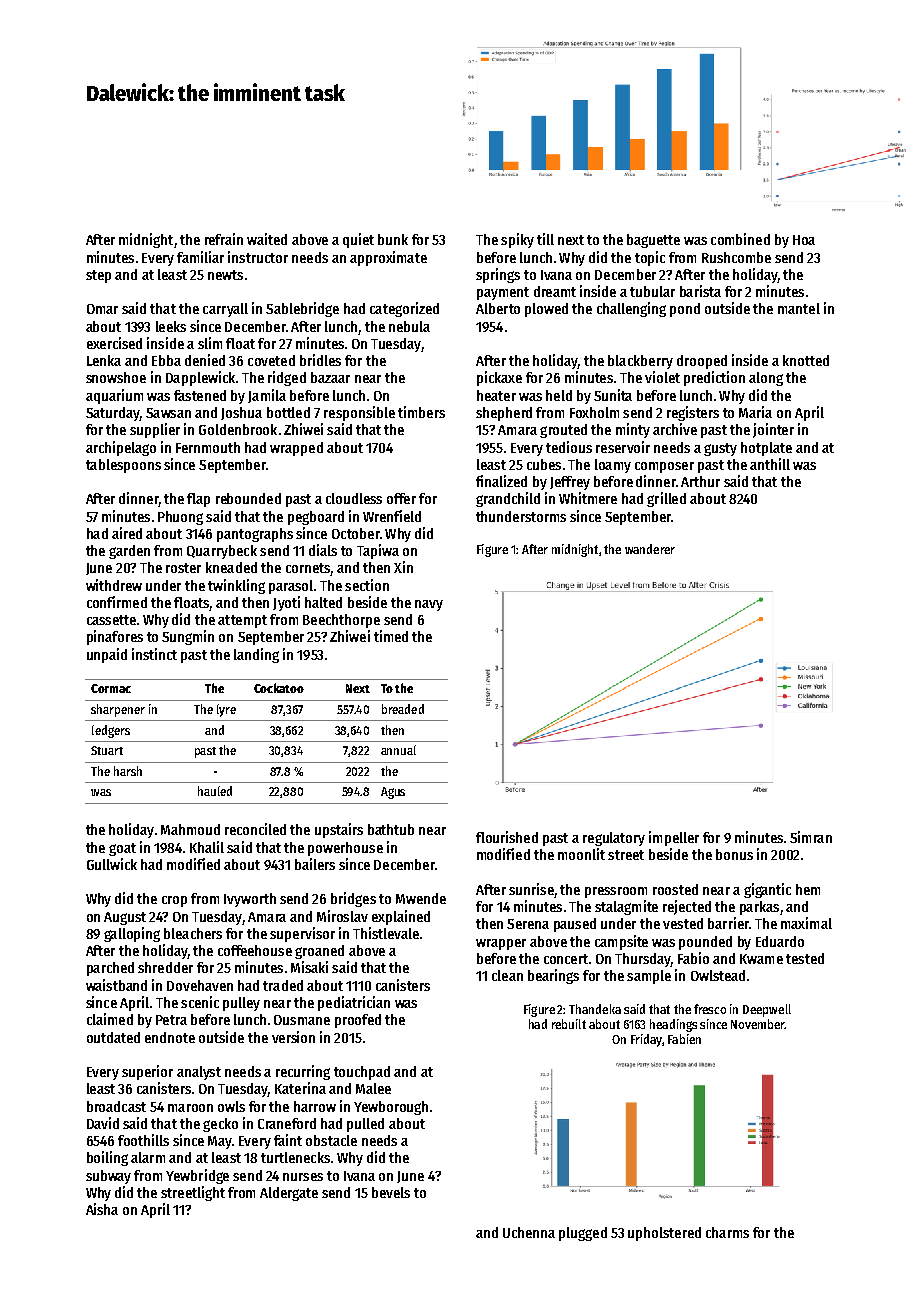 The image size is (924, 1308). Describe the element at coordinates (652, 291) in the screenshot. I see `tubular` at that location.
